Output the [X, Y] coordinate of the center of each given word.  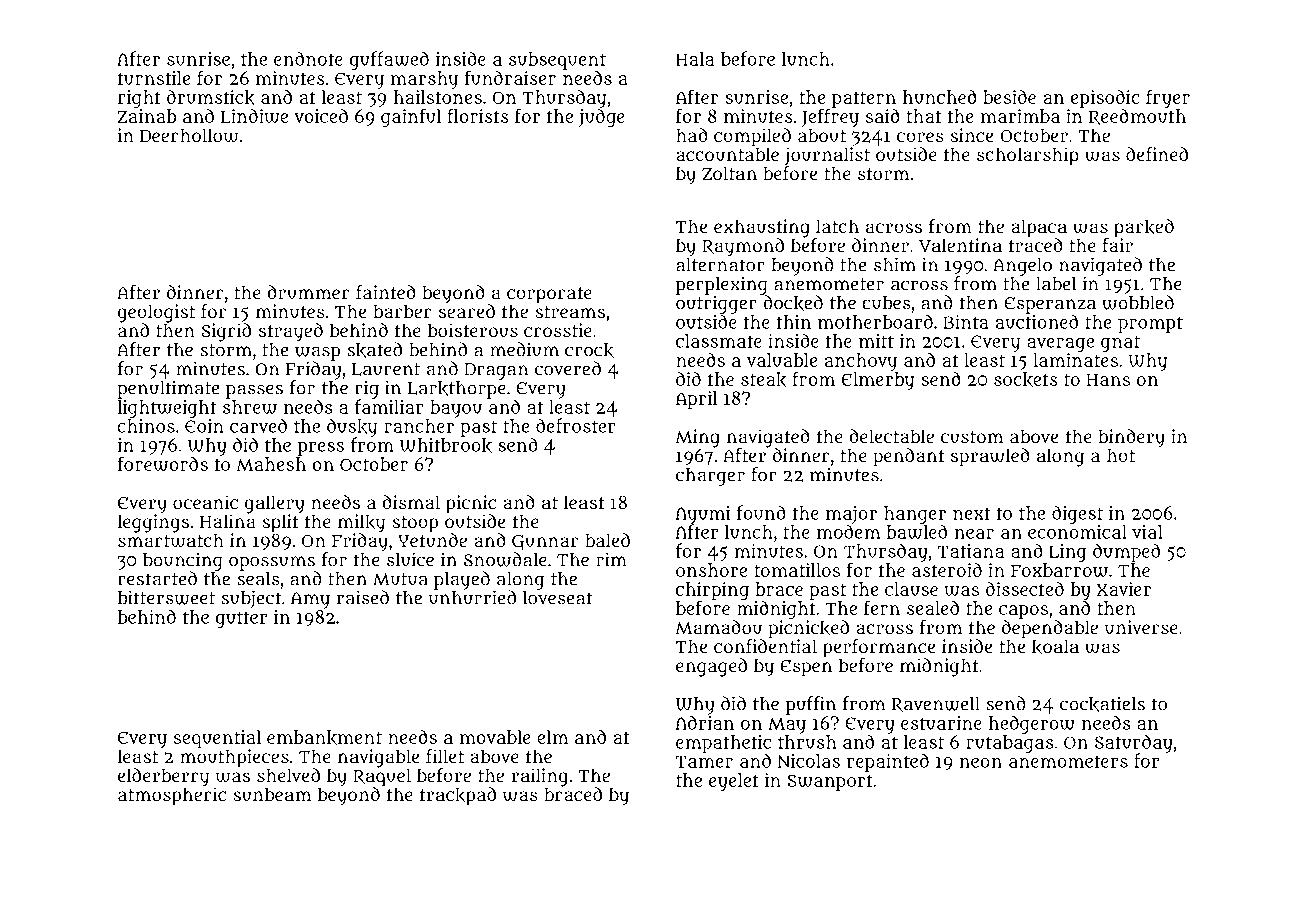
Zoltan [729, 173]
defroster [576, 425]
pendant [908, 457]
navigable [378, 758]
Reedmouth [1137, 117]
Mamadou [718, 627]
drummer [308, 292]
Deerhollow [189, 135]
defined [1157, 154]
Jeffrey [830, 117]
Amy [310, 600]
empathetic [723, 744]
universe [1141, 627]
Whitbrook [446, 445]
